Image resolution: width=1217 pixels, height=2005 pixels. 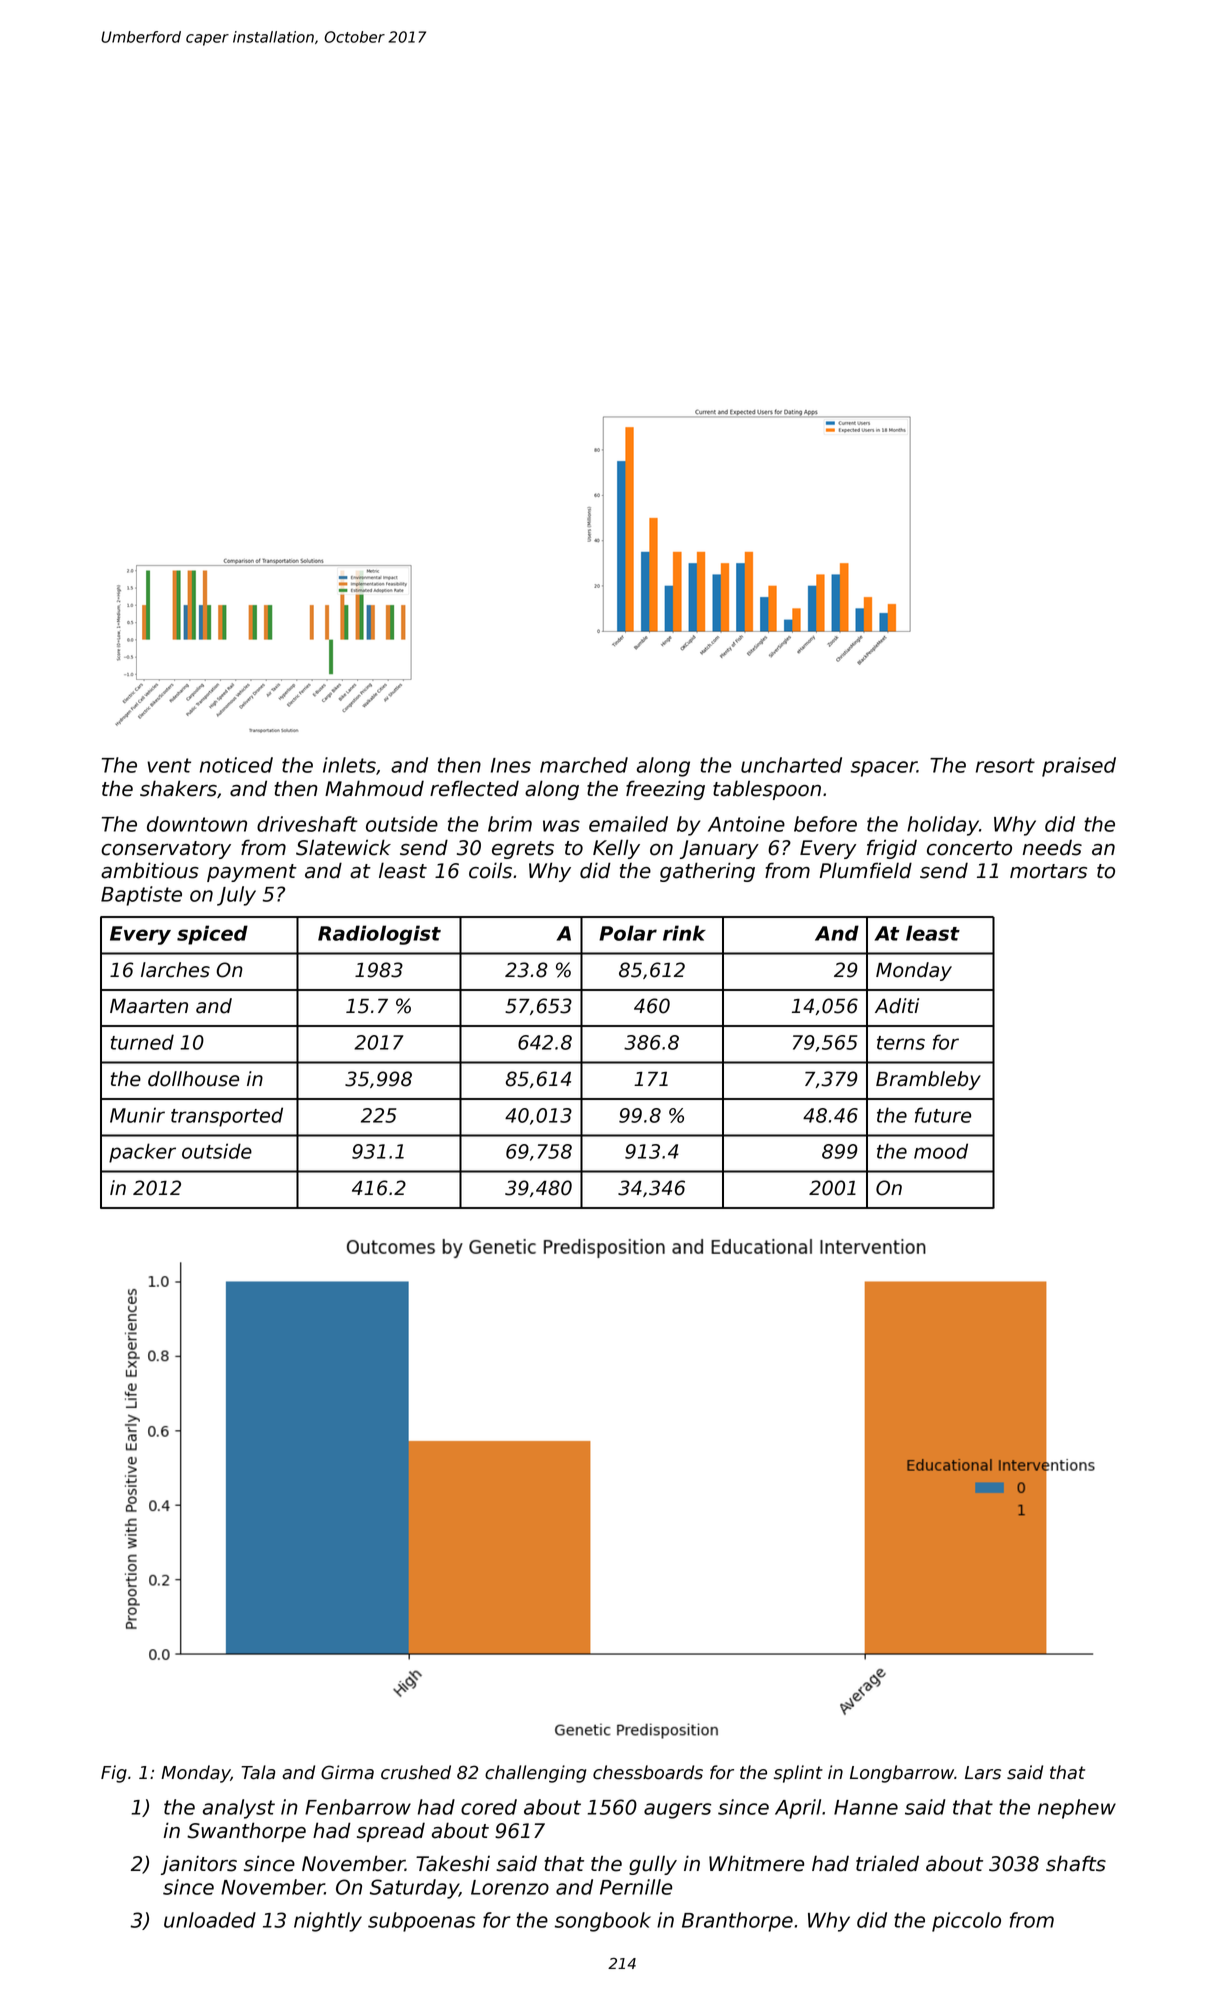 What do you see at coordinates (928, 1080) in the document?
I see `Brambleby` at bounding box center [928, 1080].
